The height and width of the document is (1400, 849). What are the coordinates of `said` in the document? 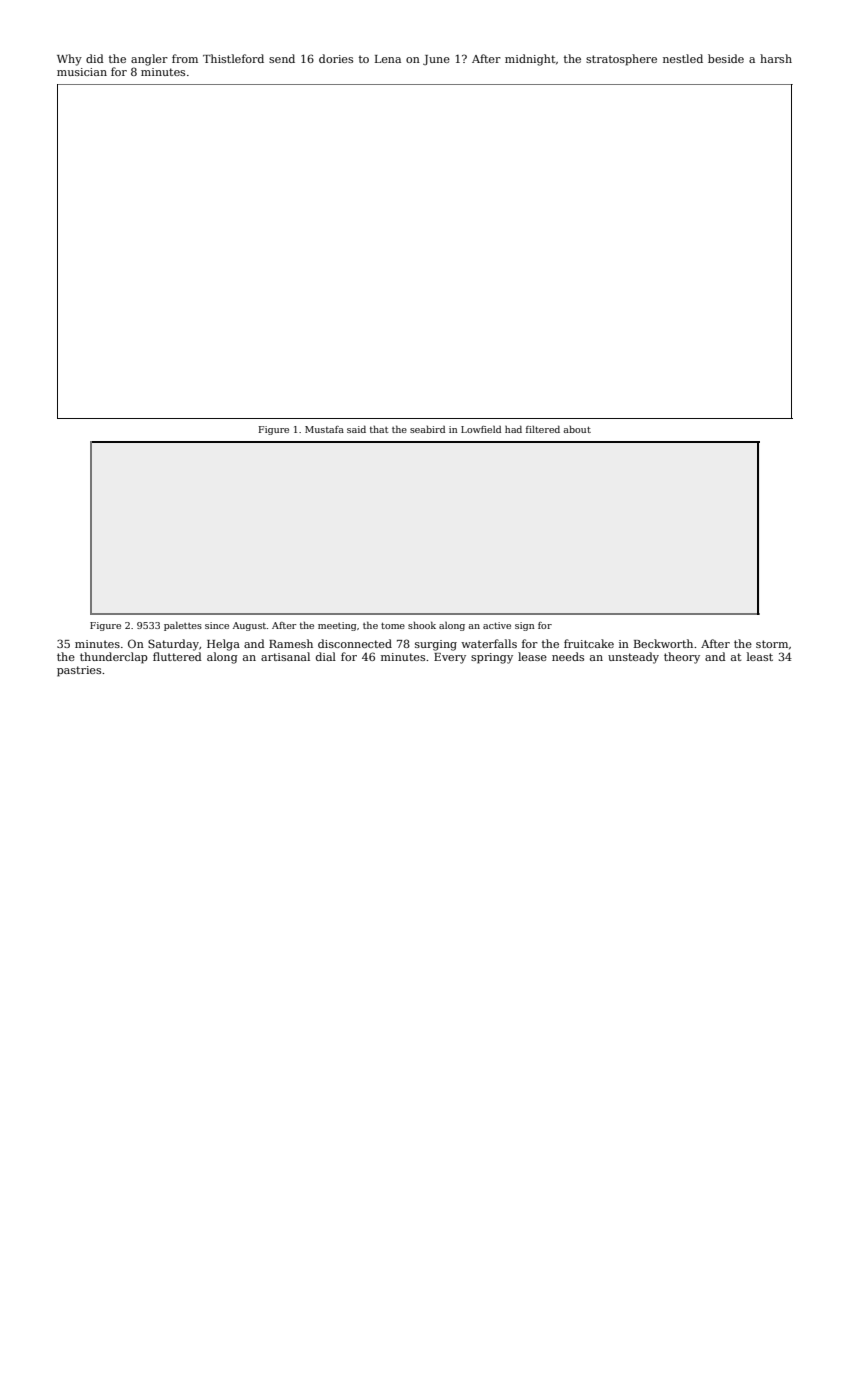 It's located at (356, 429).
